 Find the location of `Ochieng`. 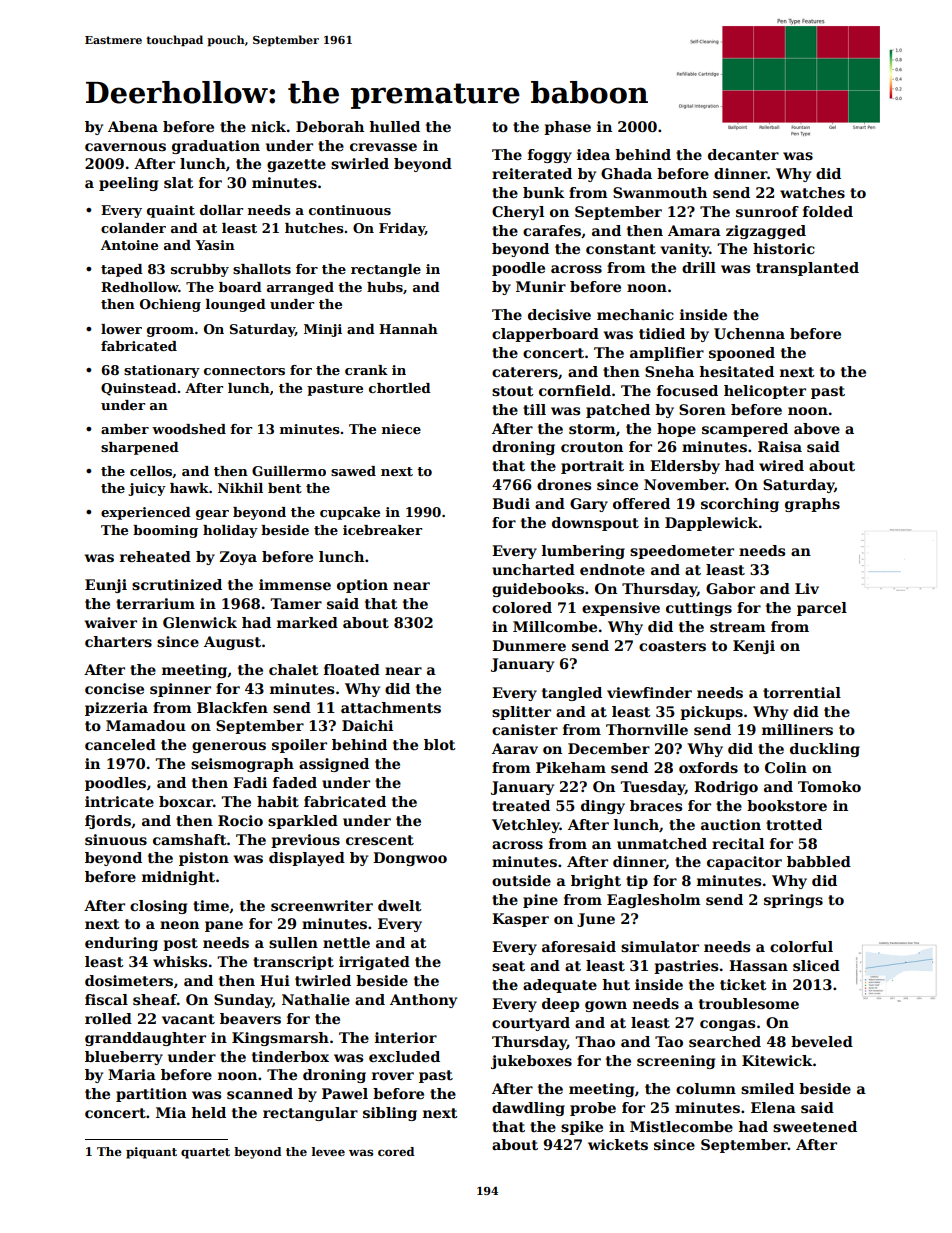

Ochieng is located at coordinates (170, 305).
